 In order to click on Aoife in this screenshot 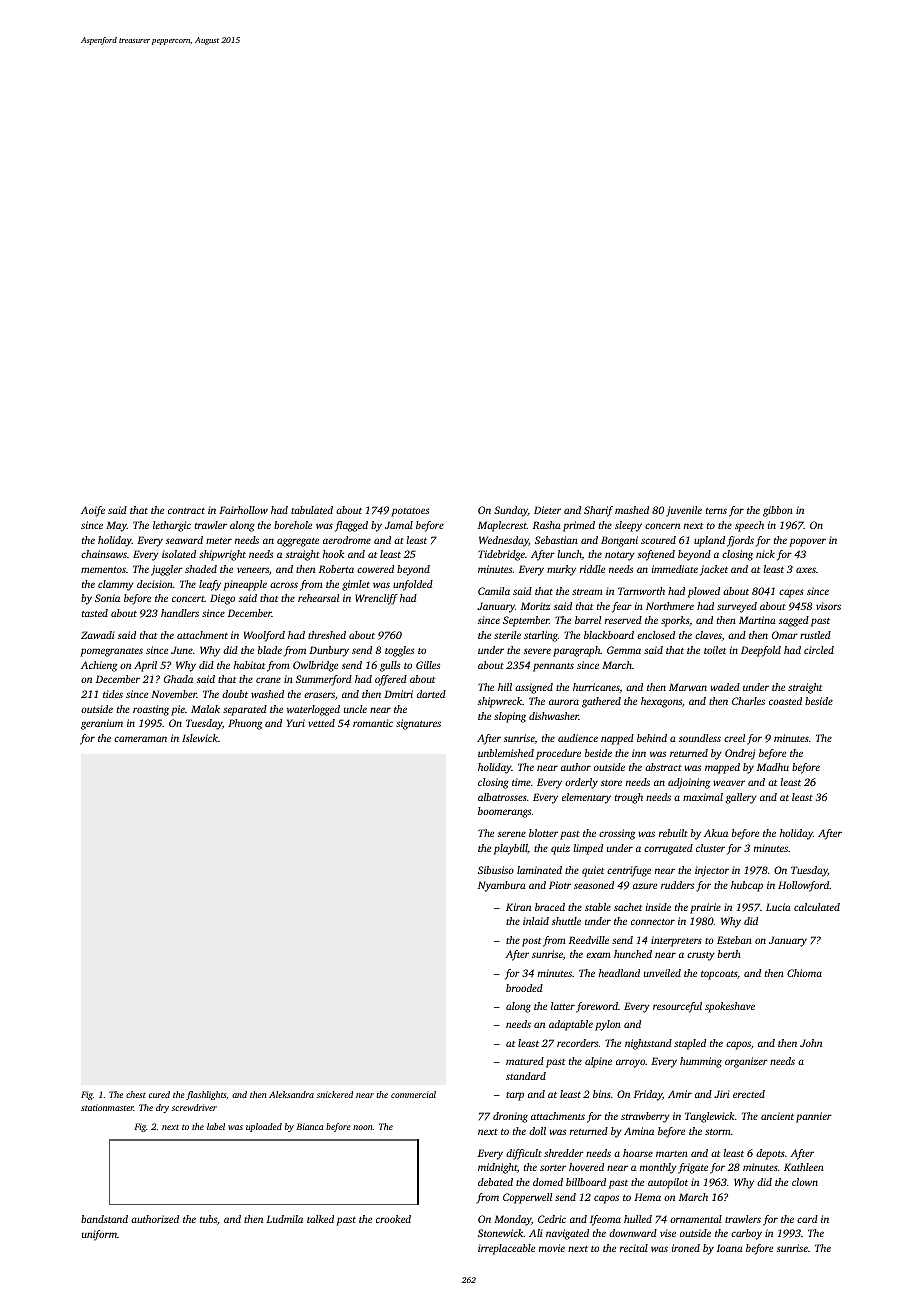, I will do `click(93, 511)`.
